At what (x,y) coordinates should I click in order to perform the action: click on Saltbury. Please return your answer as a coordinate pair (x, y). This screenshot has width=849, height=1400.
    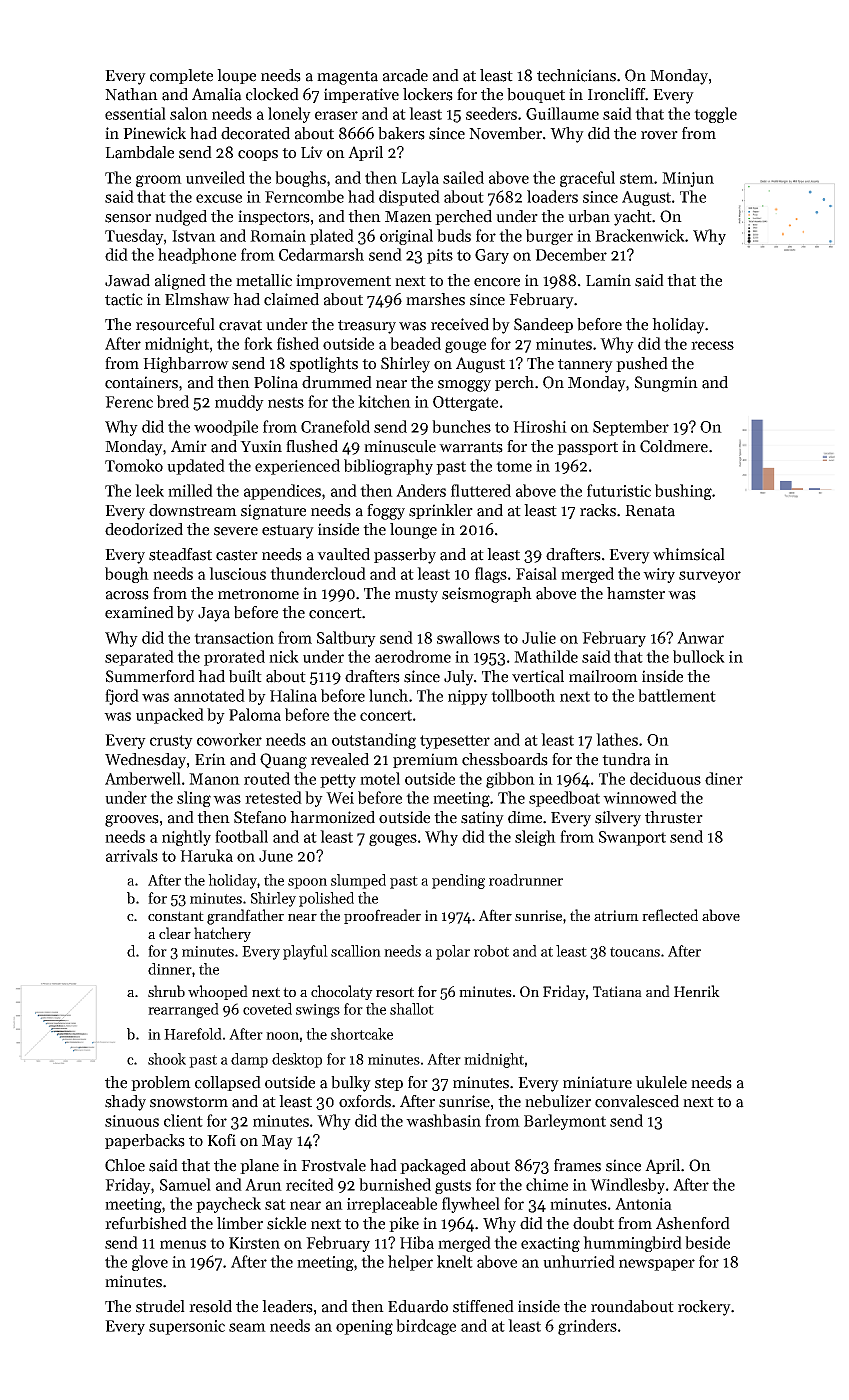
    Looking at the image, I should click on (346, 639).
